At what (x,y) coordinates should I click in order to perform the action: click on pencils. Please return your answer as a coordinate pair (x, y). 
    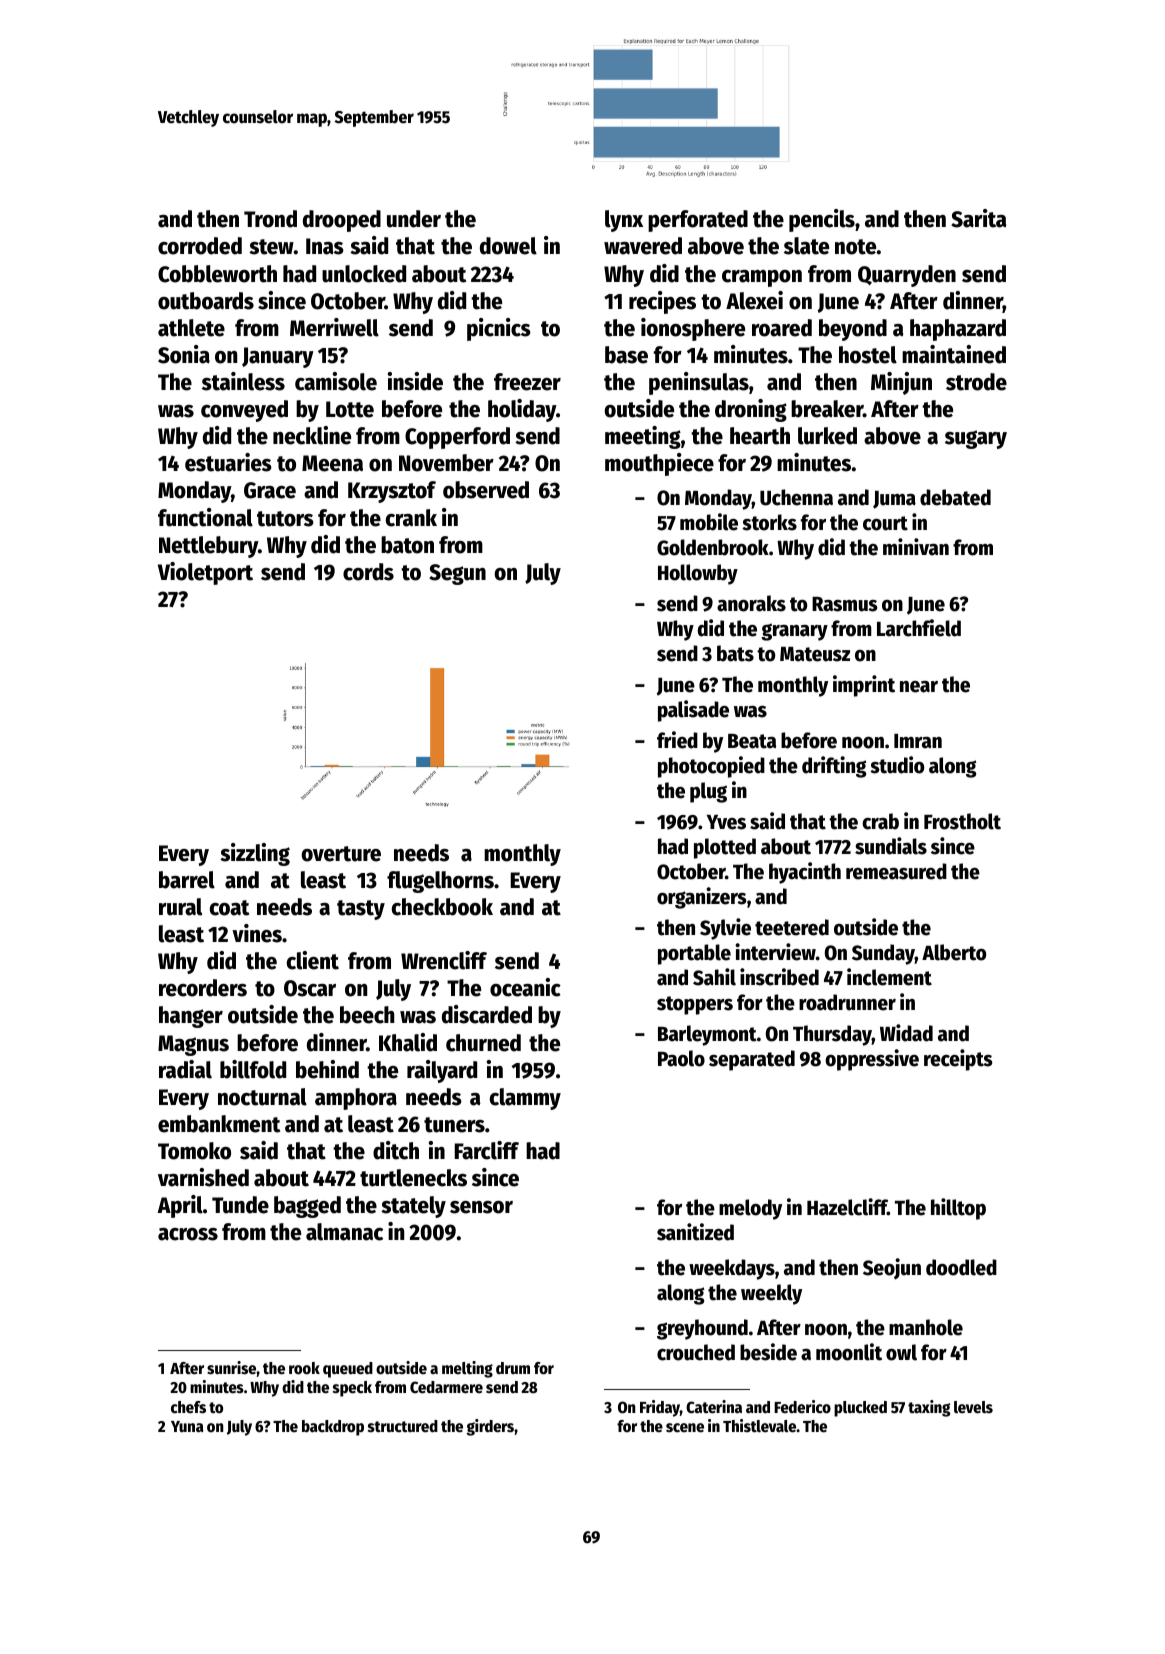
    Looking at the image, I should click on (822, 220).
